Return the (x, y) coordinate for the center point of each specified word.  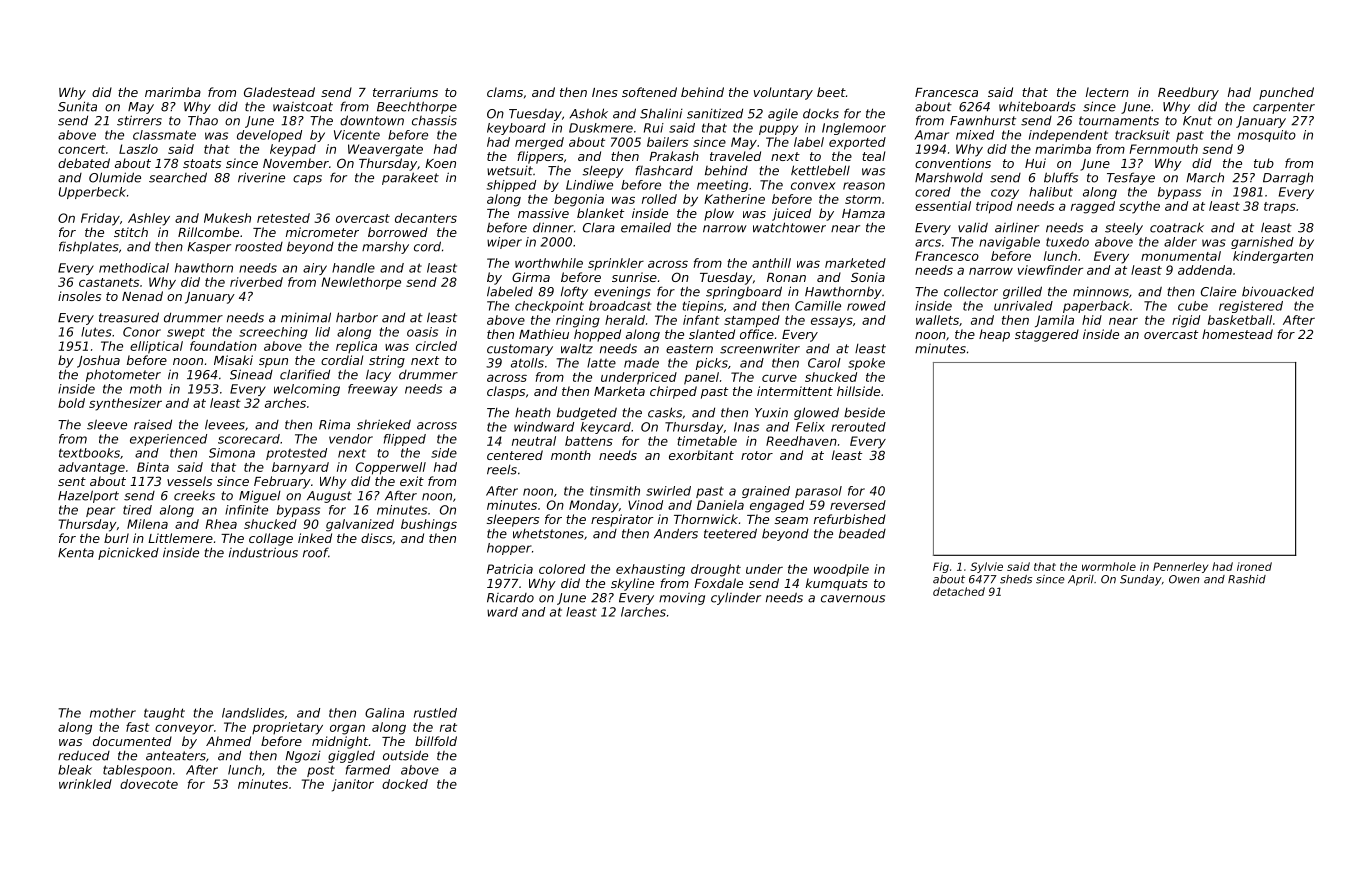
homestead (1237, 334)
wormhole (1109, 566)
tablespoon (137, 771)
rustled (435, 713)
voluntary (783, 93)
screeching (273, 333)
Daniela (720, 505)
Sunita (77, 106)
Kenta (76, 553)
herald (625, 320)
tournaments (1119, 121)
